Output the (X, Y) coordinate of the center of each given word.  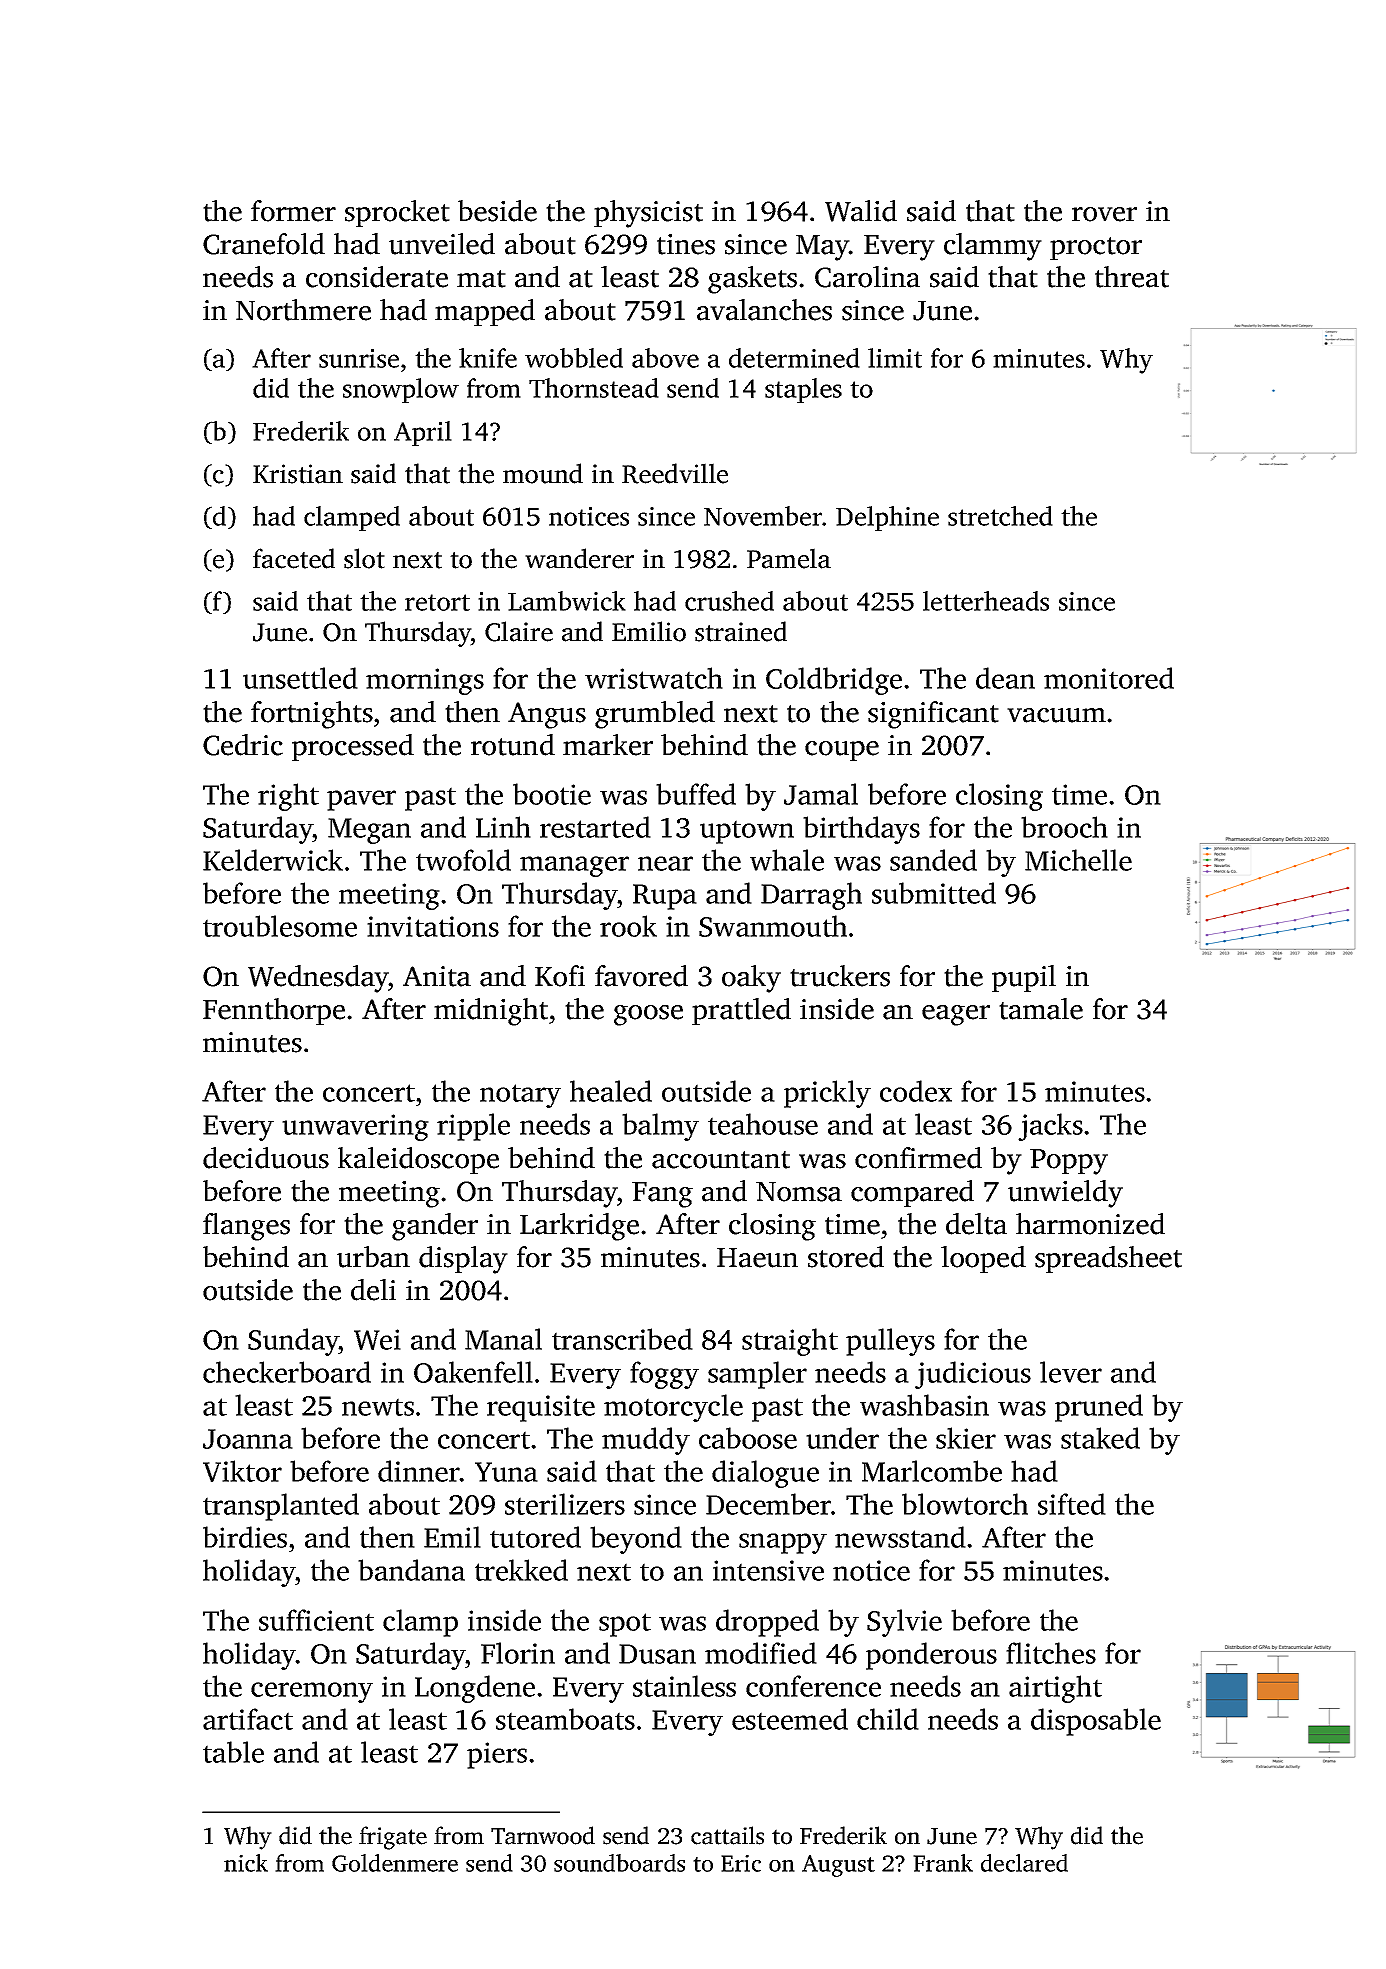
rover (1104, 214)
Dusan (657, 1654)
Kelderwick (273, 860)
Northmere (303, 310)
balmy (660, 1127)
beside (497, 211)
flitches (1051, 1653)
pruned (1099, 1408)
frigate (393, 1838)
